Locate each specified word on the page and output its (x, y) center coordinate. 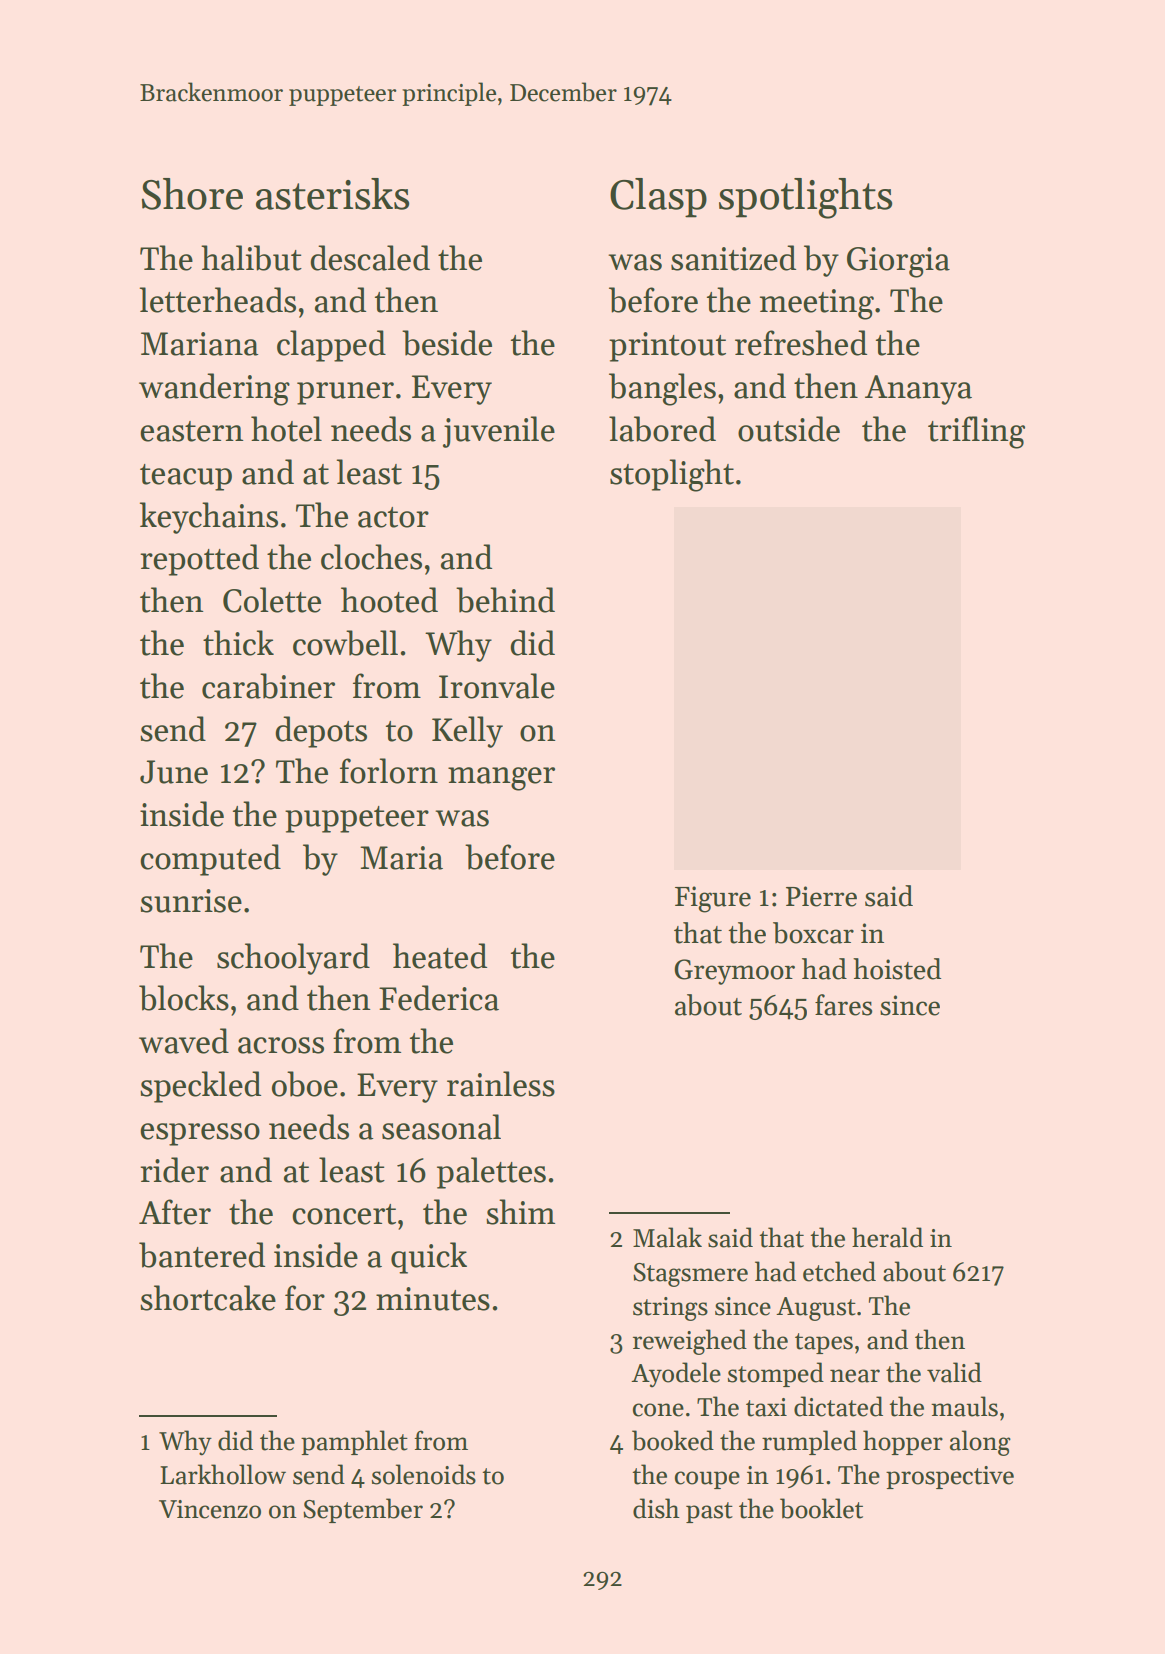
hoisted (897, 969)
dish (656, 1508)
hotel (286, 429)
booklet (821, 1508)
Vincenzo (210, 1509)
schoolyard (293, 959)
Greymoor (734, 972)
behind (505, 600)
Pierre (821, 896)
